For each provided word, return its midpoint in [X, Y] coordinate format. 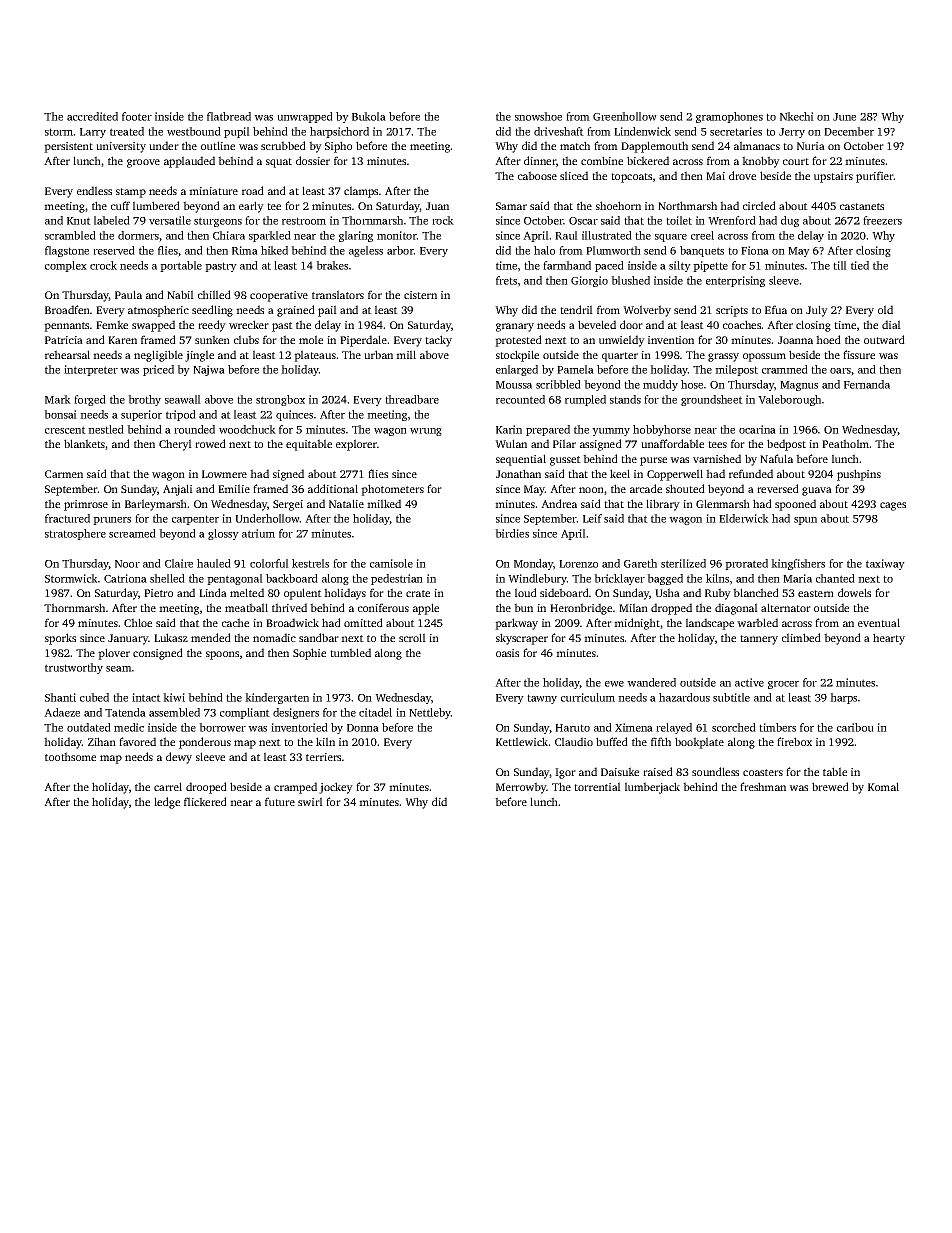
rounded [194, 429]
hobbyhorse [662, 430]
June [844, 117]
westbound [194, 131]
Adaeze [62, 712]
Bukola [369, 116]
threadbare [412, 399]
